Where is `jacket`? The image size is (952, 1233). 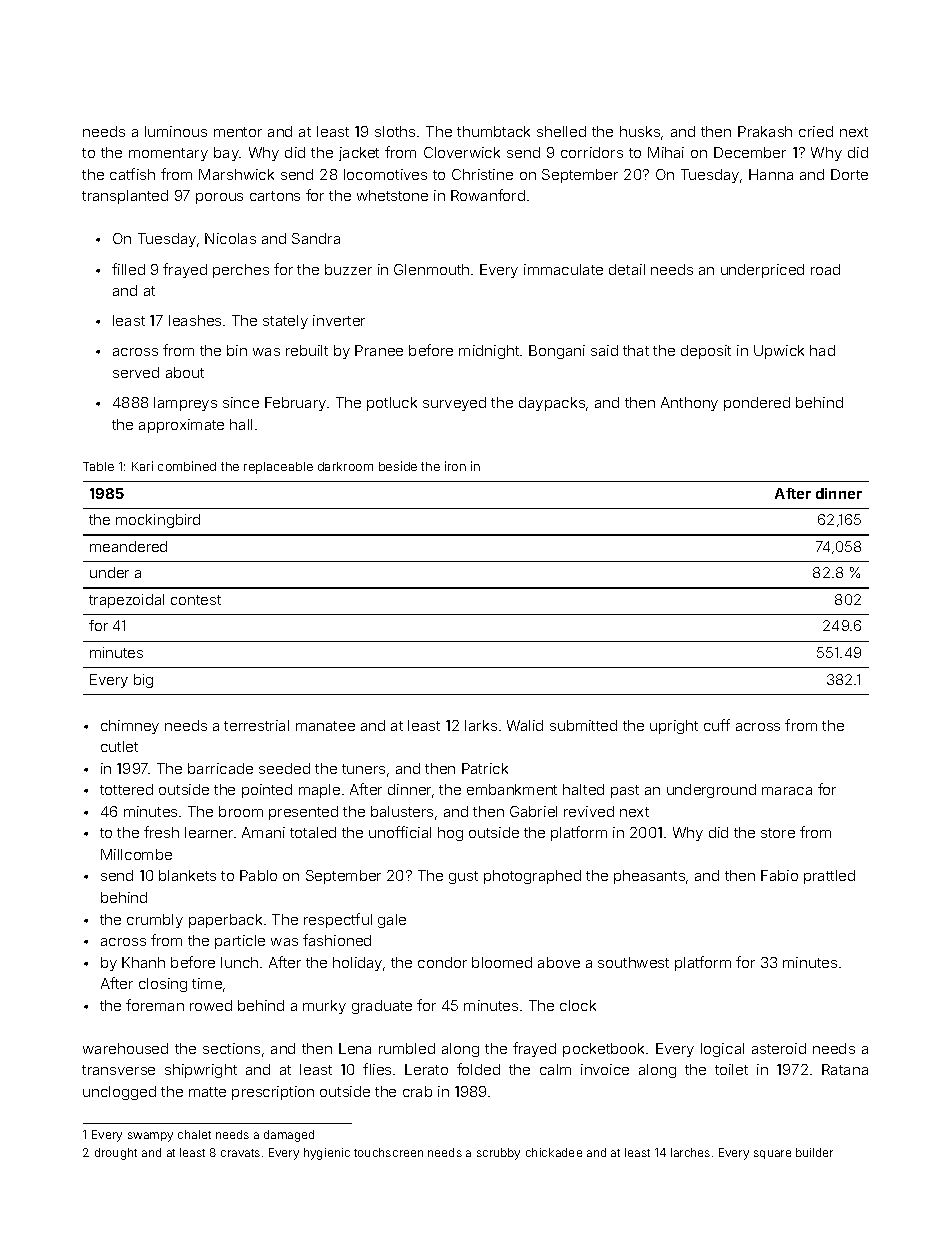 jacket is located at coordinates (359, 154).
